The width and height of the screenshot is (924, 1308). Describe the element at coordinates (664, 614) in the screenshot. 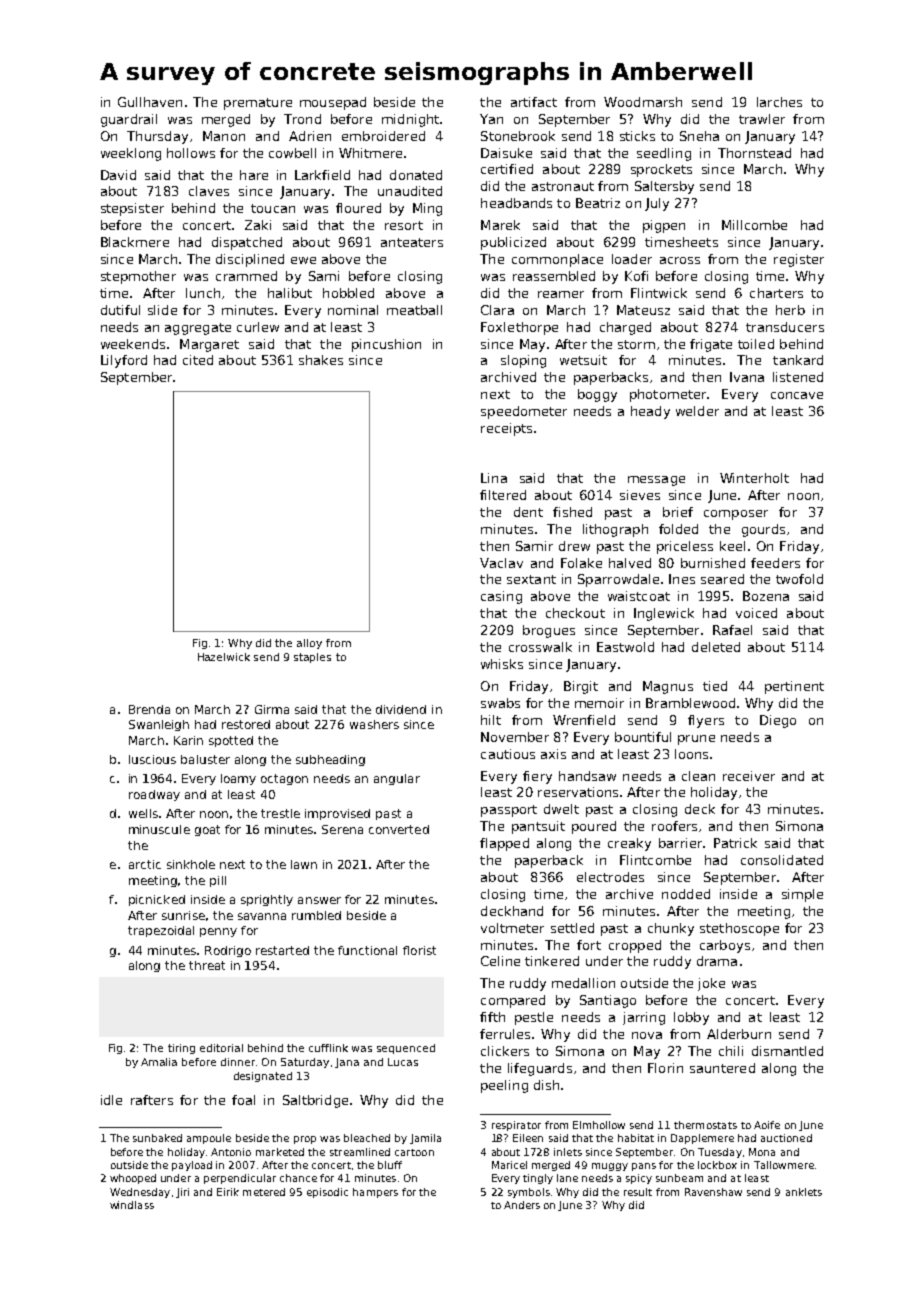

I see `Inglewick` at that location.
